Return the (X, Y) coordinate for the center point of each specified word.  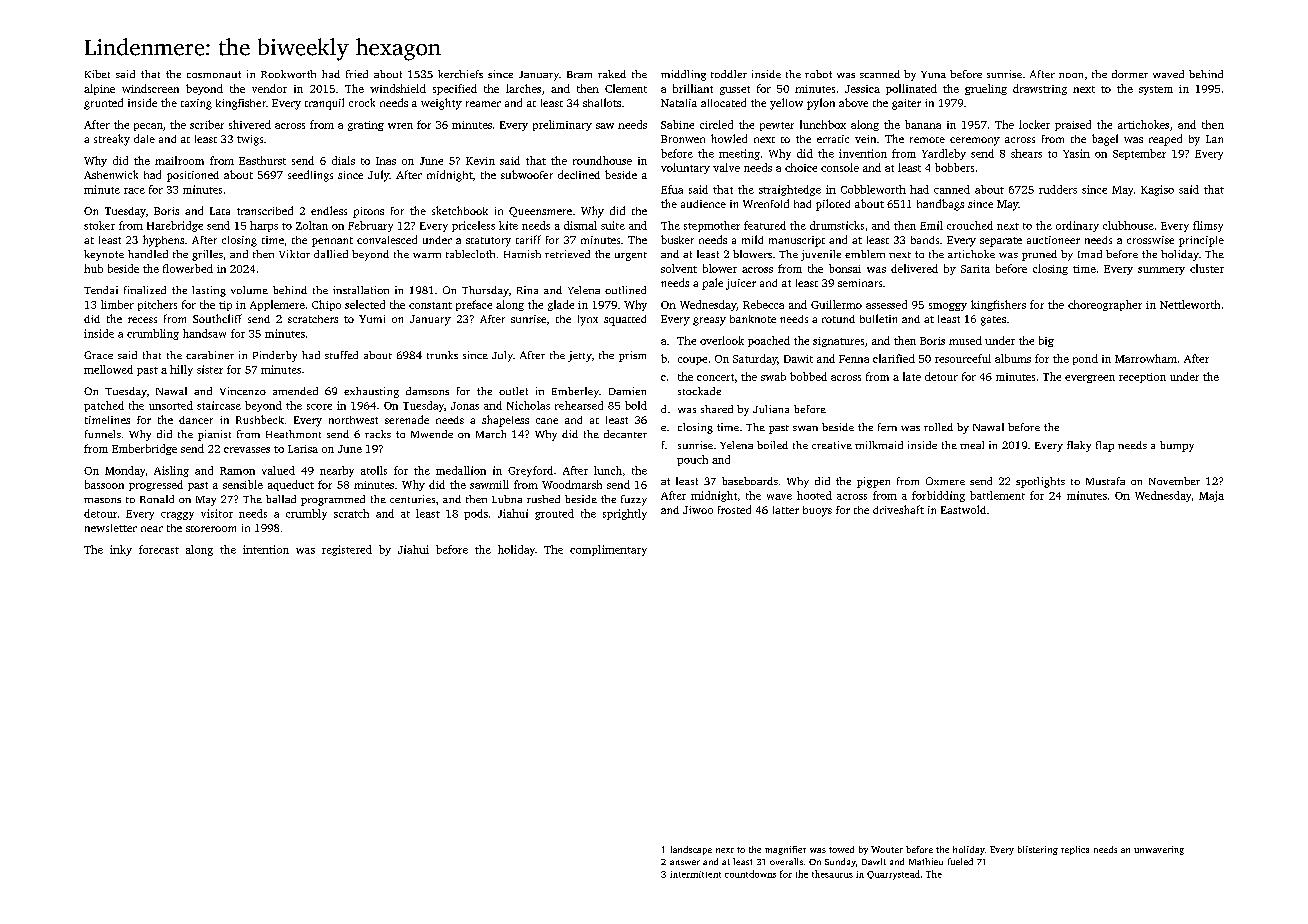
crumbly (306, 514)
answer (685, 862)
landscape (691, 850)
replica (1075, 850)
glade (561, 305)
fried (357, 74)
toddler (729, 74)
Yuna (933, 74)
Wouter (887, 849)
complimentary (608, 550)
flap (1105, 446)
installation (361, 290)
